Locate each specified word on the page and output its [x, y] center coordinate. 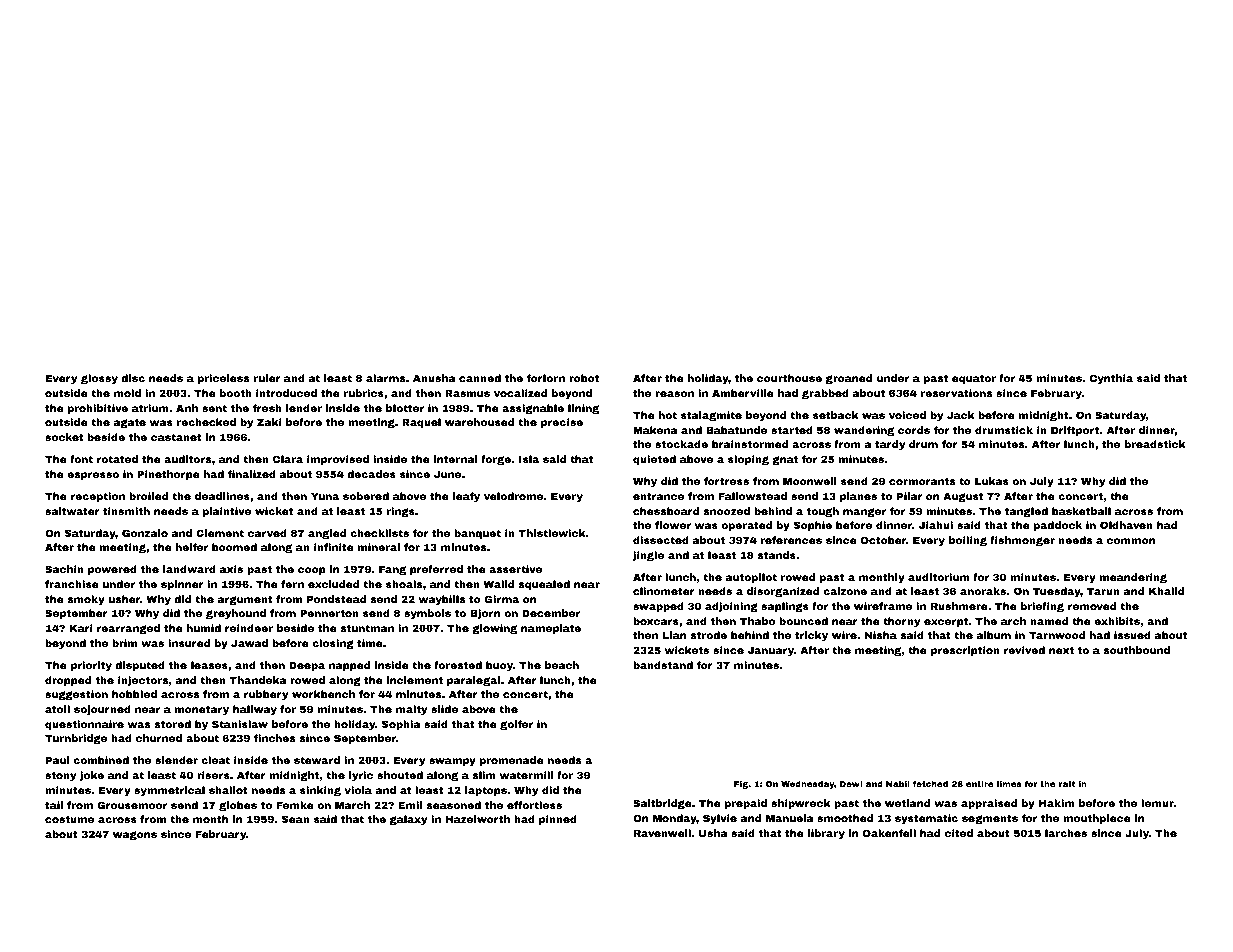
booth [236, 393]
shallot [228, 790]
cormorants [922, 481]
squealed [544, 585]
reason [674, 394]
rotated [117, 459]
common [1131, 541]
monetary [202, 710]
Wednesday [808, 784]
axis [231, 569]
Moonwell [810, 481]
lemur [1157, 803]
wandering [864, 431]
